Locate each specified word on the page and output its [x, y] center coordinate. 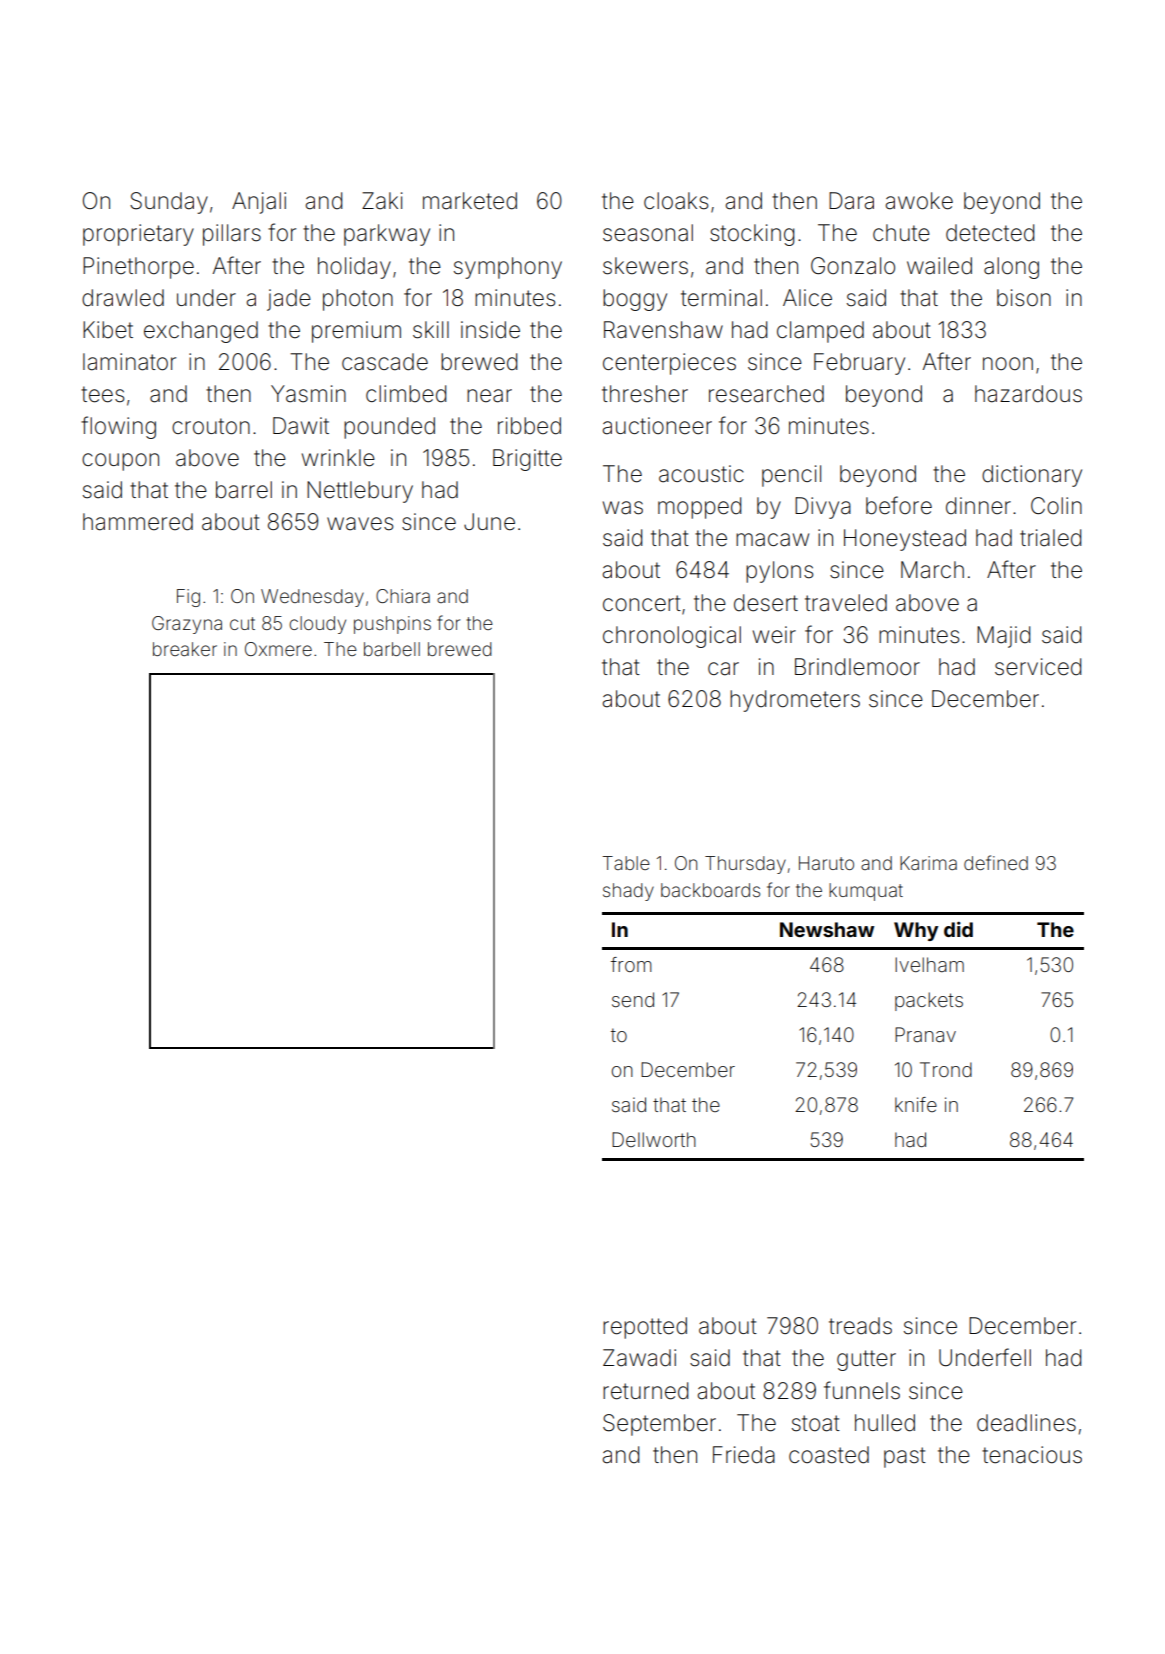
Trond [946, 1069]
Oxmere [278, 649]
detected [990, 233]
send [633, 999]
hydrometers [795, 701]
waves [360, 524]
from [631, 964]
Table [626, 863]
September [659, 1425]
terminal [721, 298]
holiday [354, 268]
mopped [699, 508]
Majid [1003, 637]
